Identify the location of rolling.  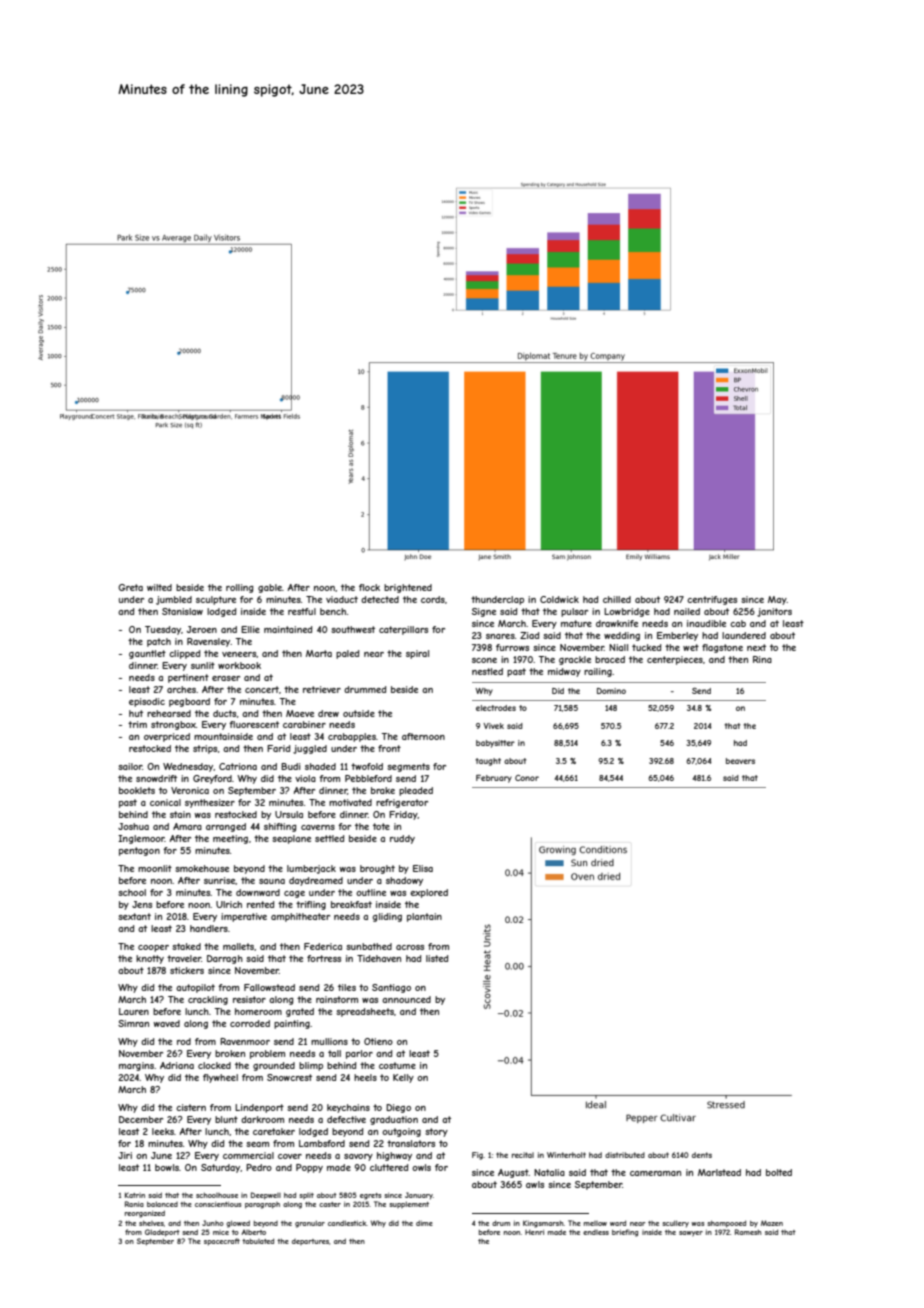
(239, 588).
